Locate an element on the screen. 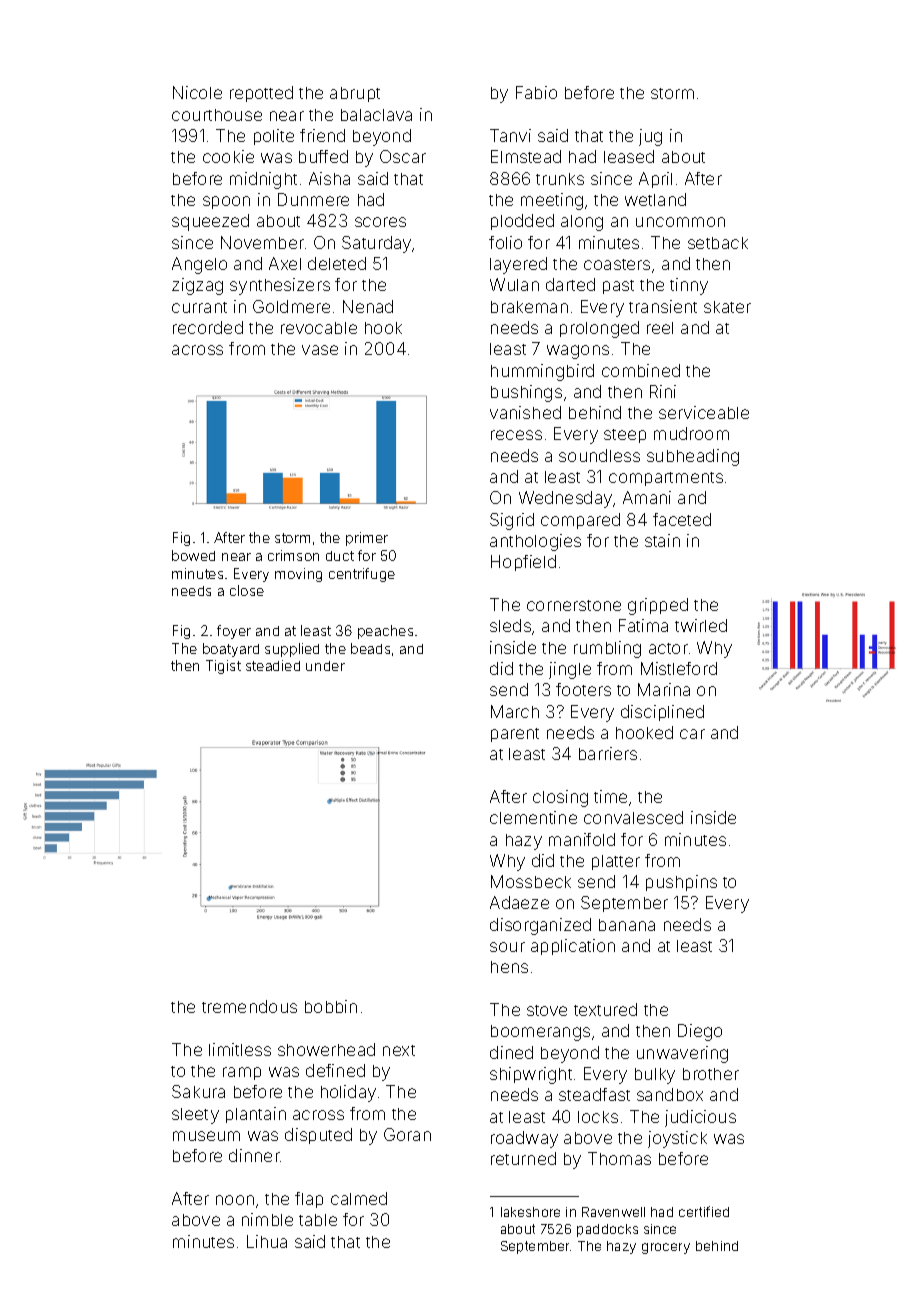 This screenshot has height=1311, width=924. faceted is located at coordinates (682, 519).
